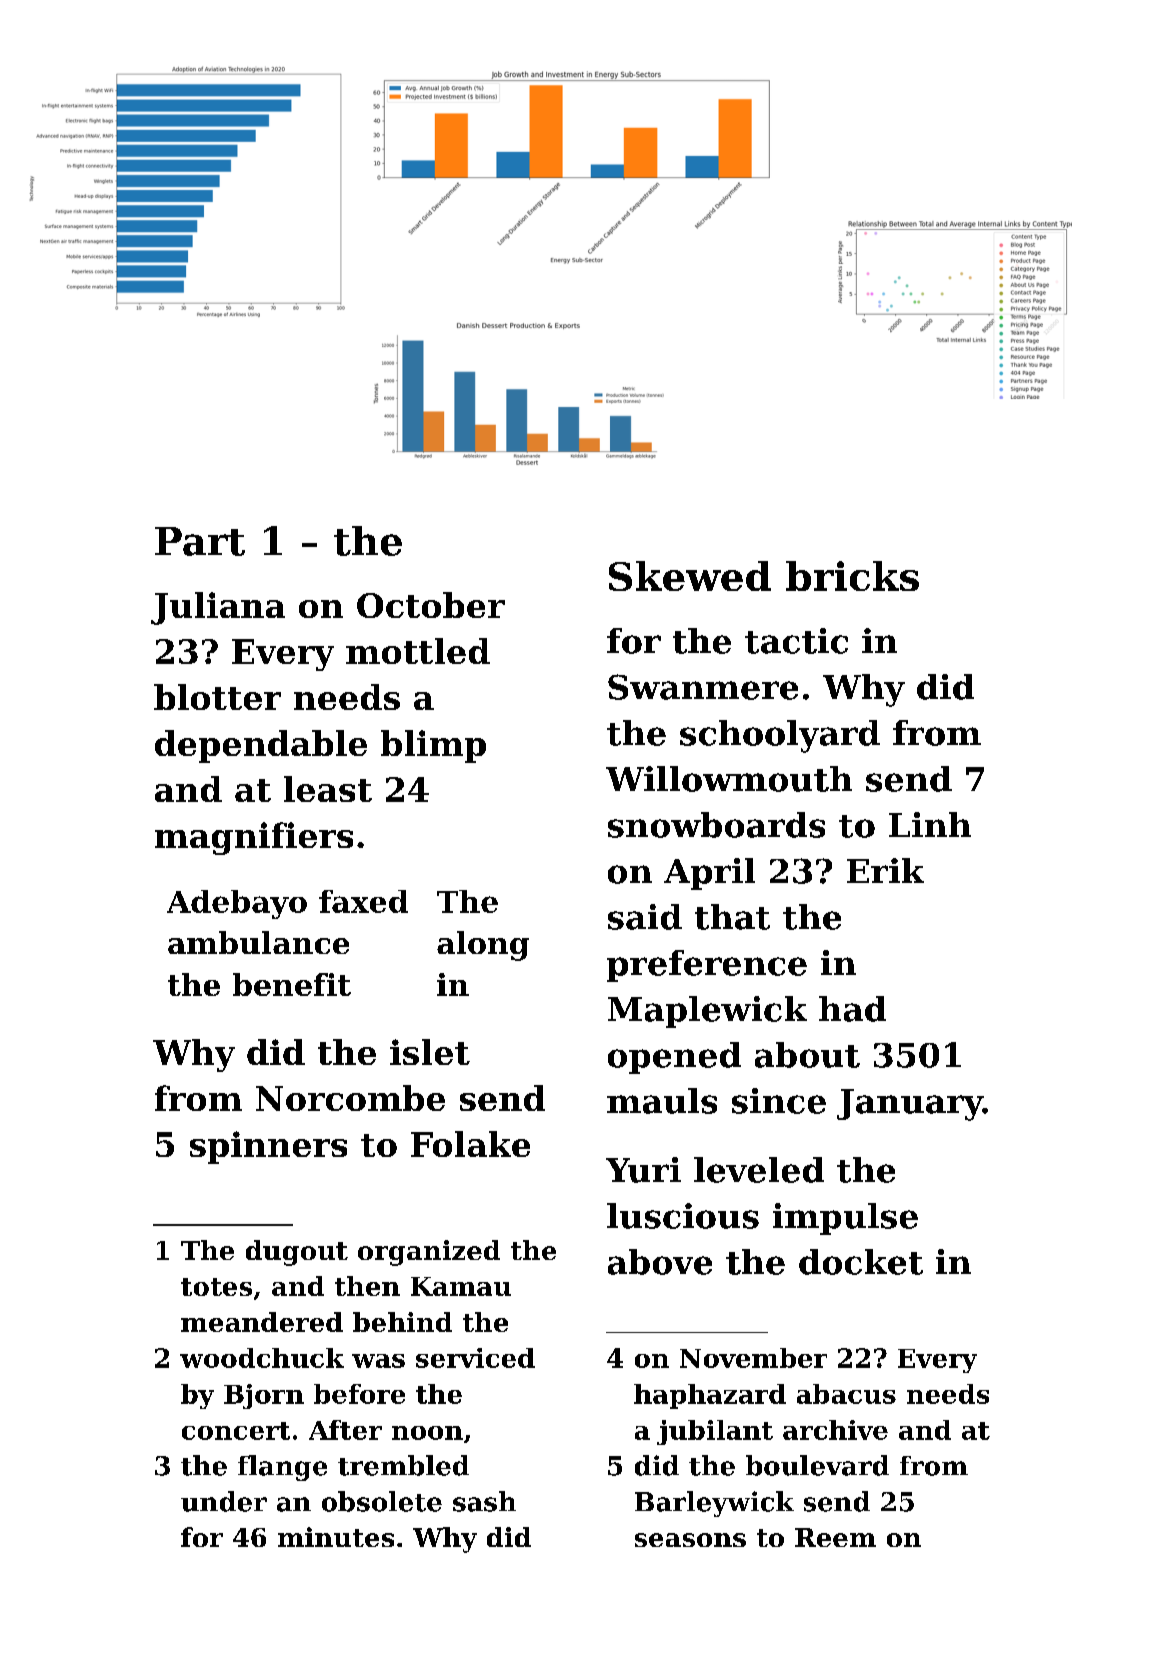  What do you see at coordinates (852, 576) in the page?
I see `bricks` at bounding box center [852, 576].
